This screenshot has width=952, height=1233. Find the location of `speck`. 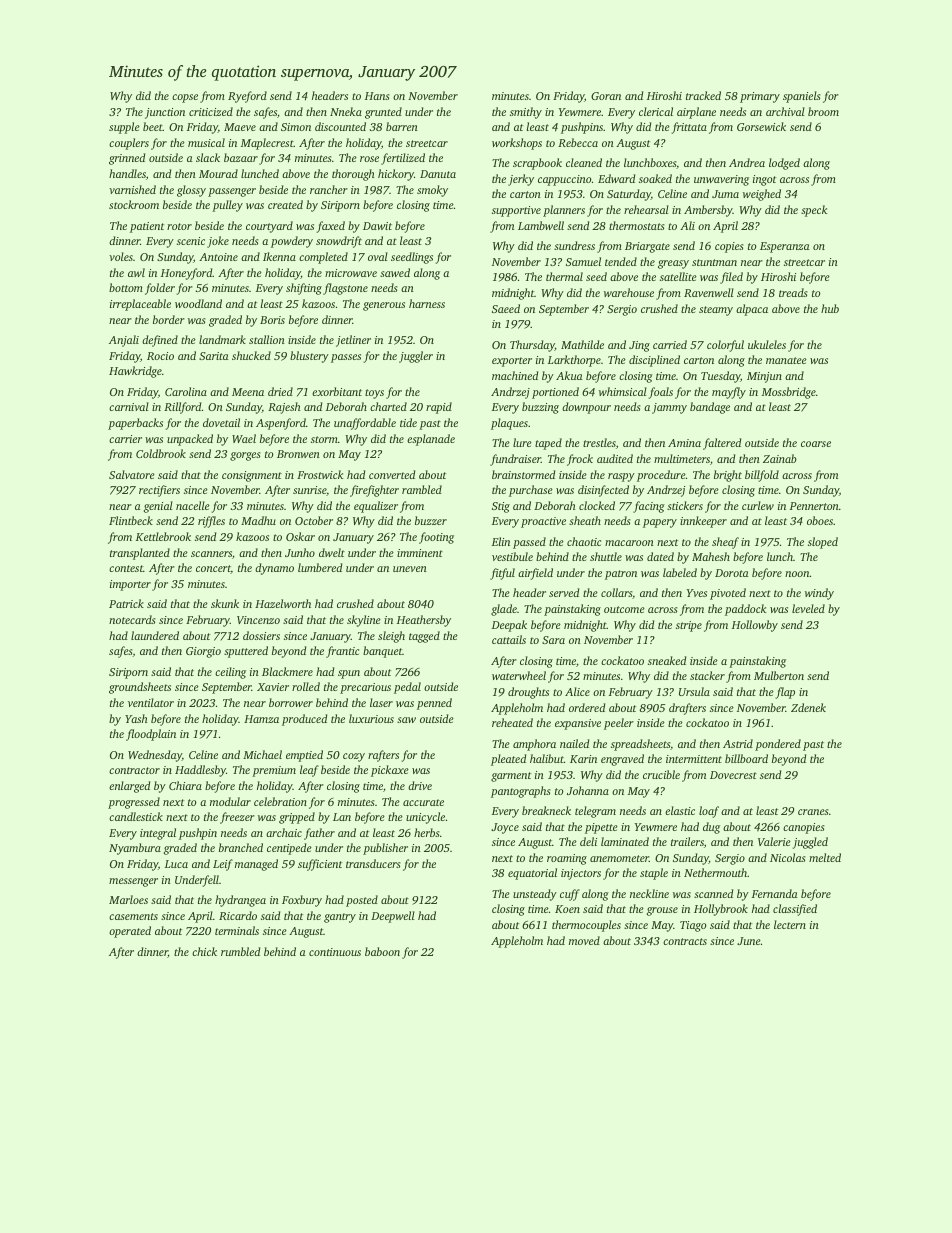

speck is located at coordinates (814, 211).
